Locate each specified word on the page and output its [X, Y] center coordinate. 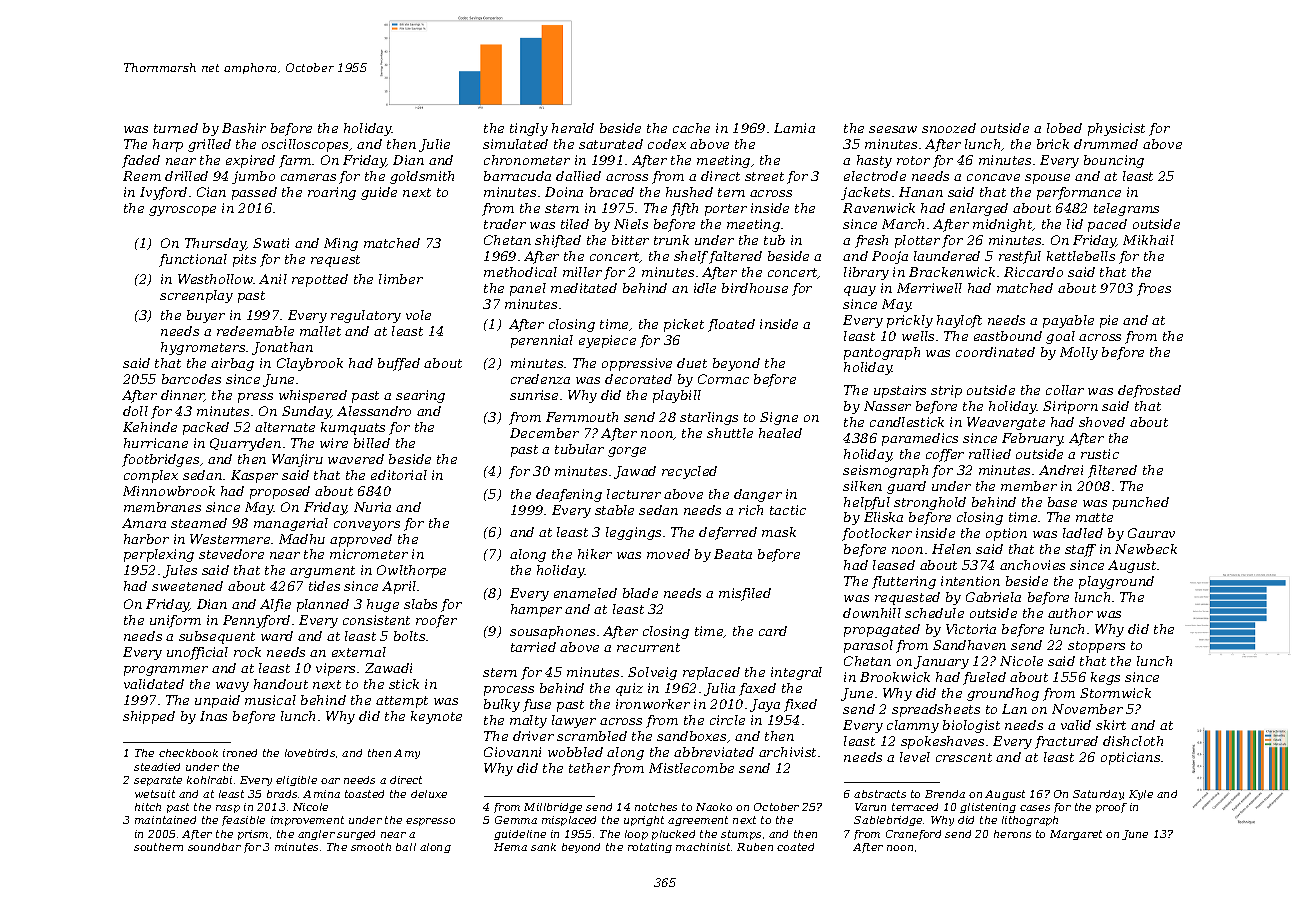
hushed [689, 192]
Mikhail [1148, 240]
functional [193, 260]
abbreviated [714, 752]
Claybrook [310, 364]
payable [1068, 321]
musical [270, 700]
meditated [584, 288]
